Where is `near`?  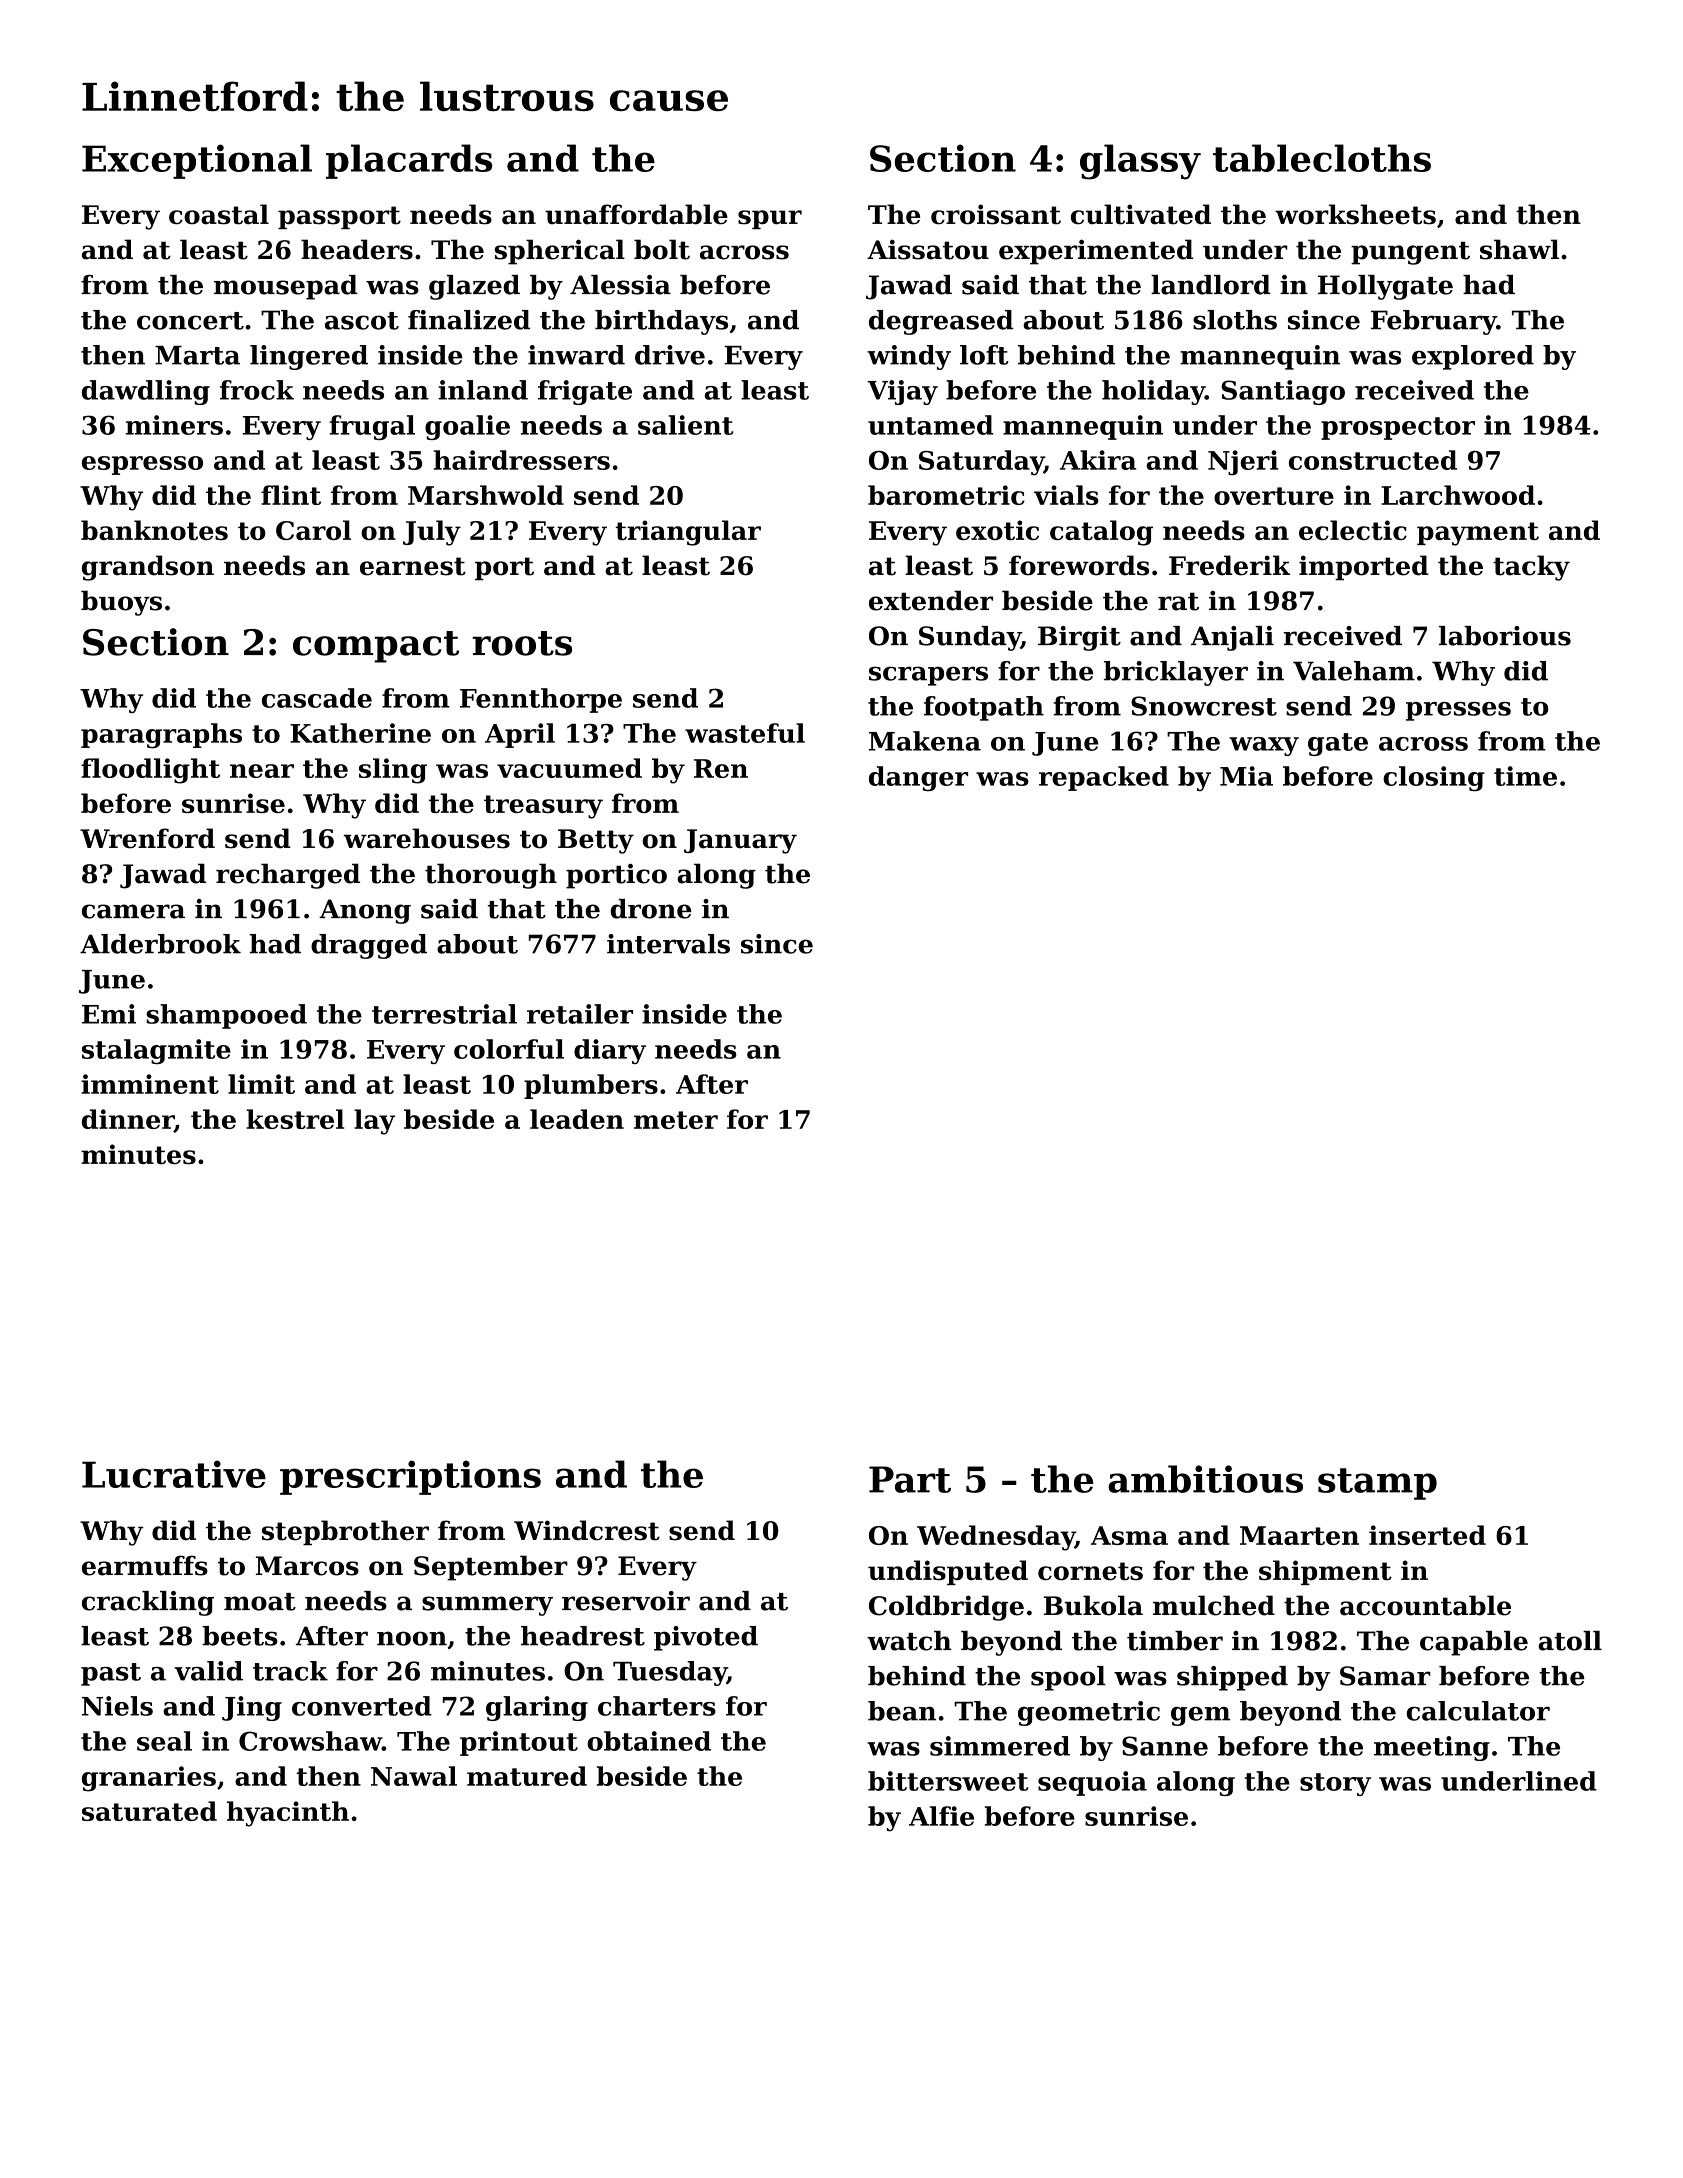
near is located at coordinates (262, 771).
